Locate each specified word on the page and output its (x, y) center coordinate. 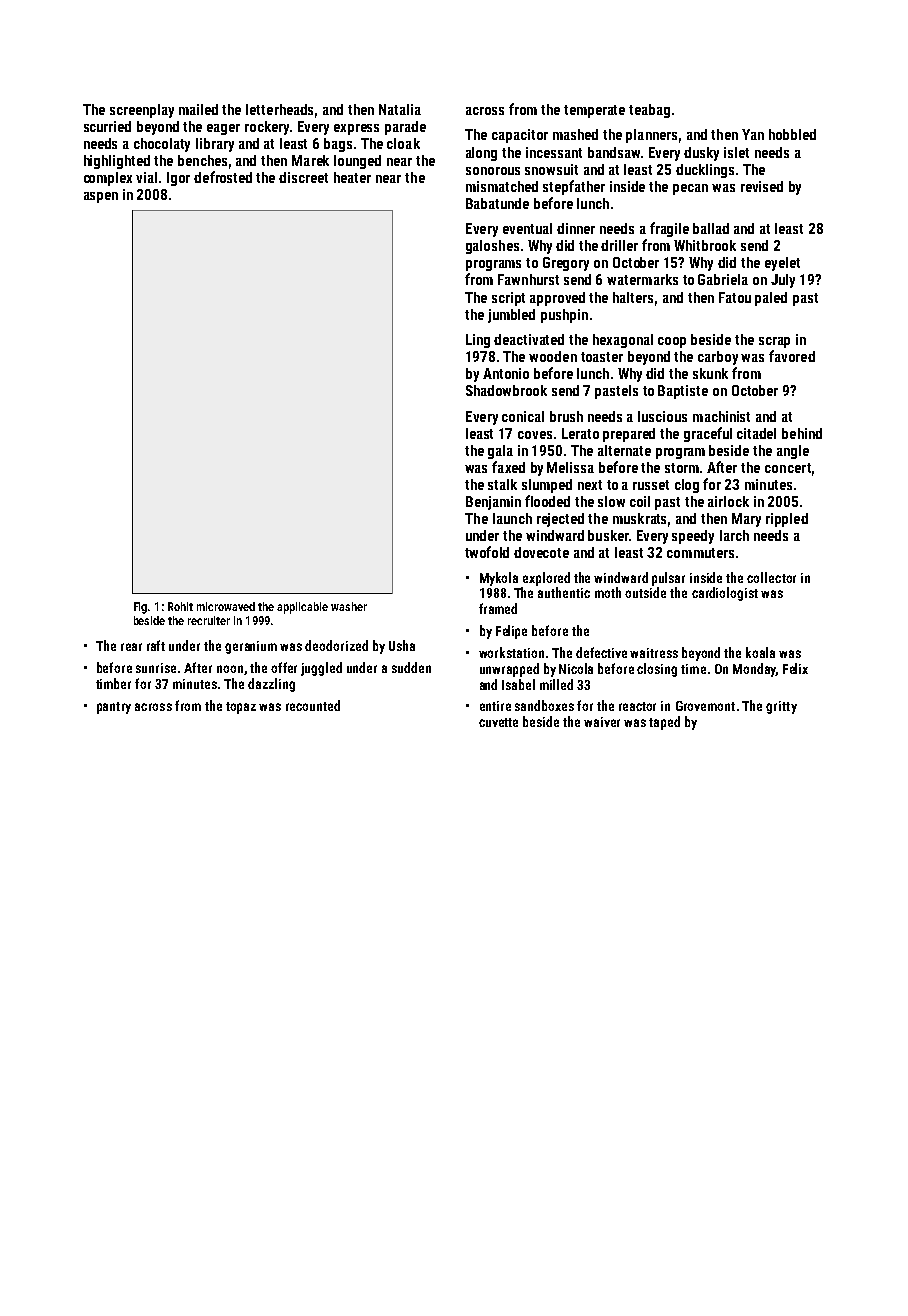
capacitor (520, 136)
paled (771, 299)
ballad (711, 228)
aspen (101, 197)
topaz (241, 708)
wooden (553, 356)
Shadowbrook (506, 390)
